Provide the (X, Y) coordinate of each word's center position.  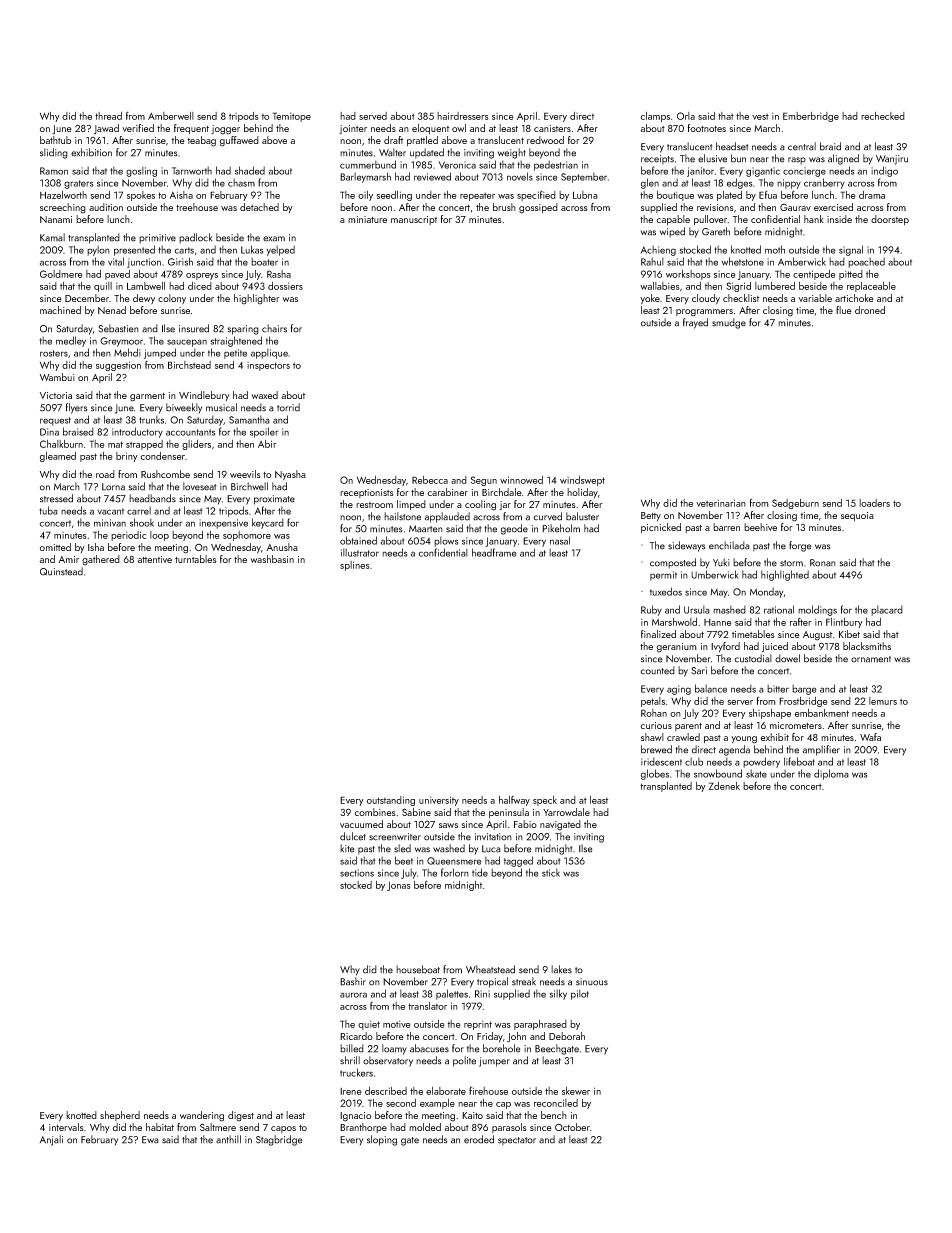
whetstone (743, 261)
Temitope (291, 117)
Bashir (353, 981)
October (572, 1127)
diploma (831, 774)
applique (269, 353)
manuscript (414, 220)
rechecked (883, 116)
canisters (552, 128)
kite (347, 848)
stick (551, 872)
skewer (576, 1091)
